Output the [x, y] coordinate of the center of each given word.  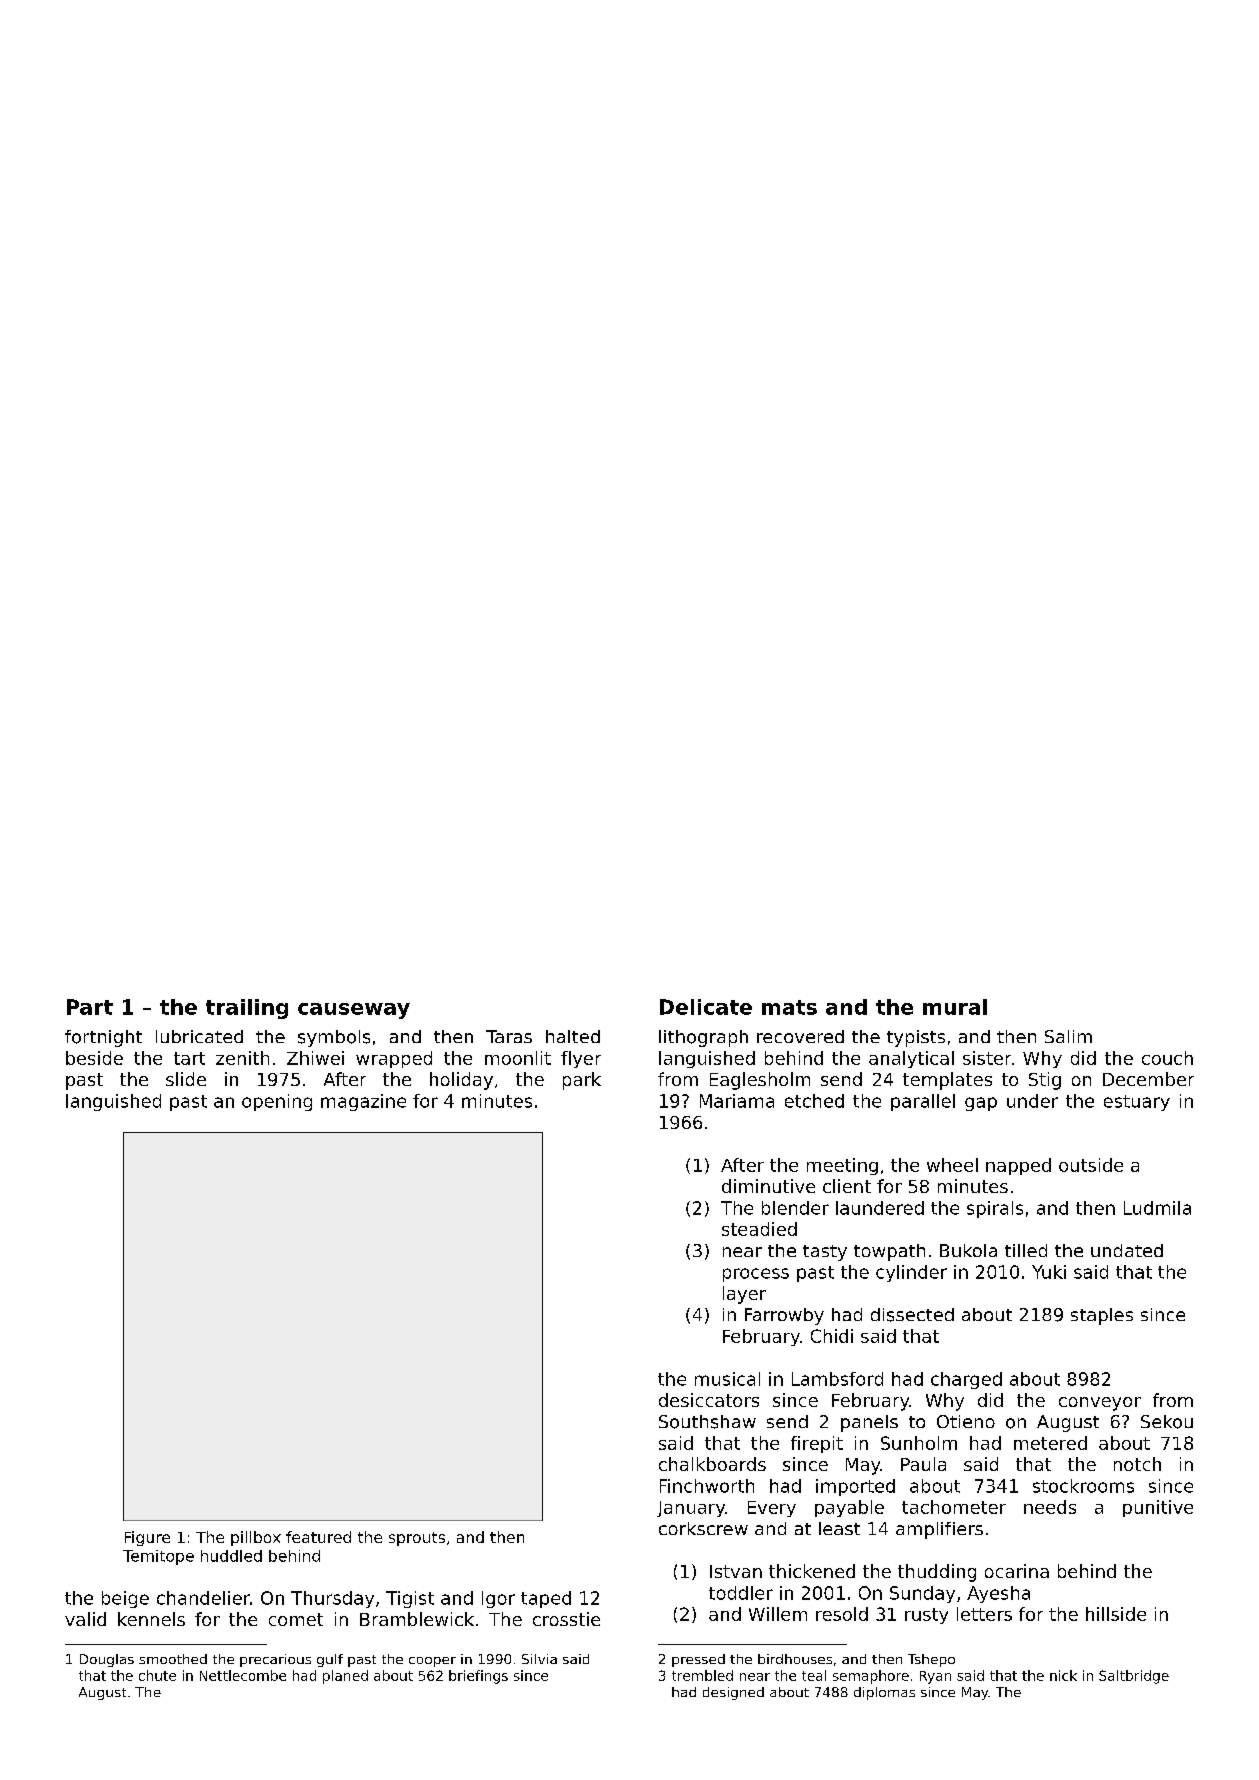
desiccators [709, 1400]
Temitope [158, 1557]
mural [955, 1007]
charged [966, 1380]
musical [727, 1379]
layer [744, 1295]
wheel [952, 1165]
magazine [363, 1102]
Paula [923, 1464]
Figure [147, 1538]
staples [1102, 1316]
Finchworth [707, 1486]
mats [789, 1007]
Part [90, 1007]
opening [277, 1102]
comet [296, 1619]
